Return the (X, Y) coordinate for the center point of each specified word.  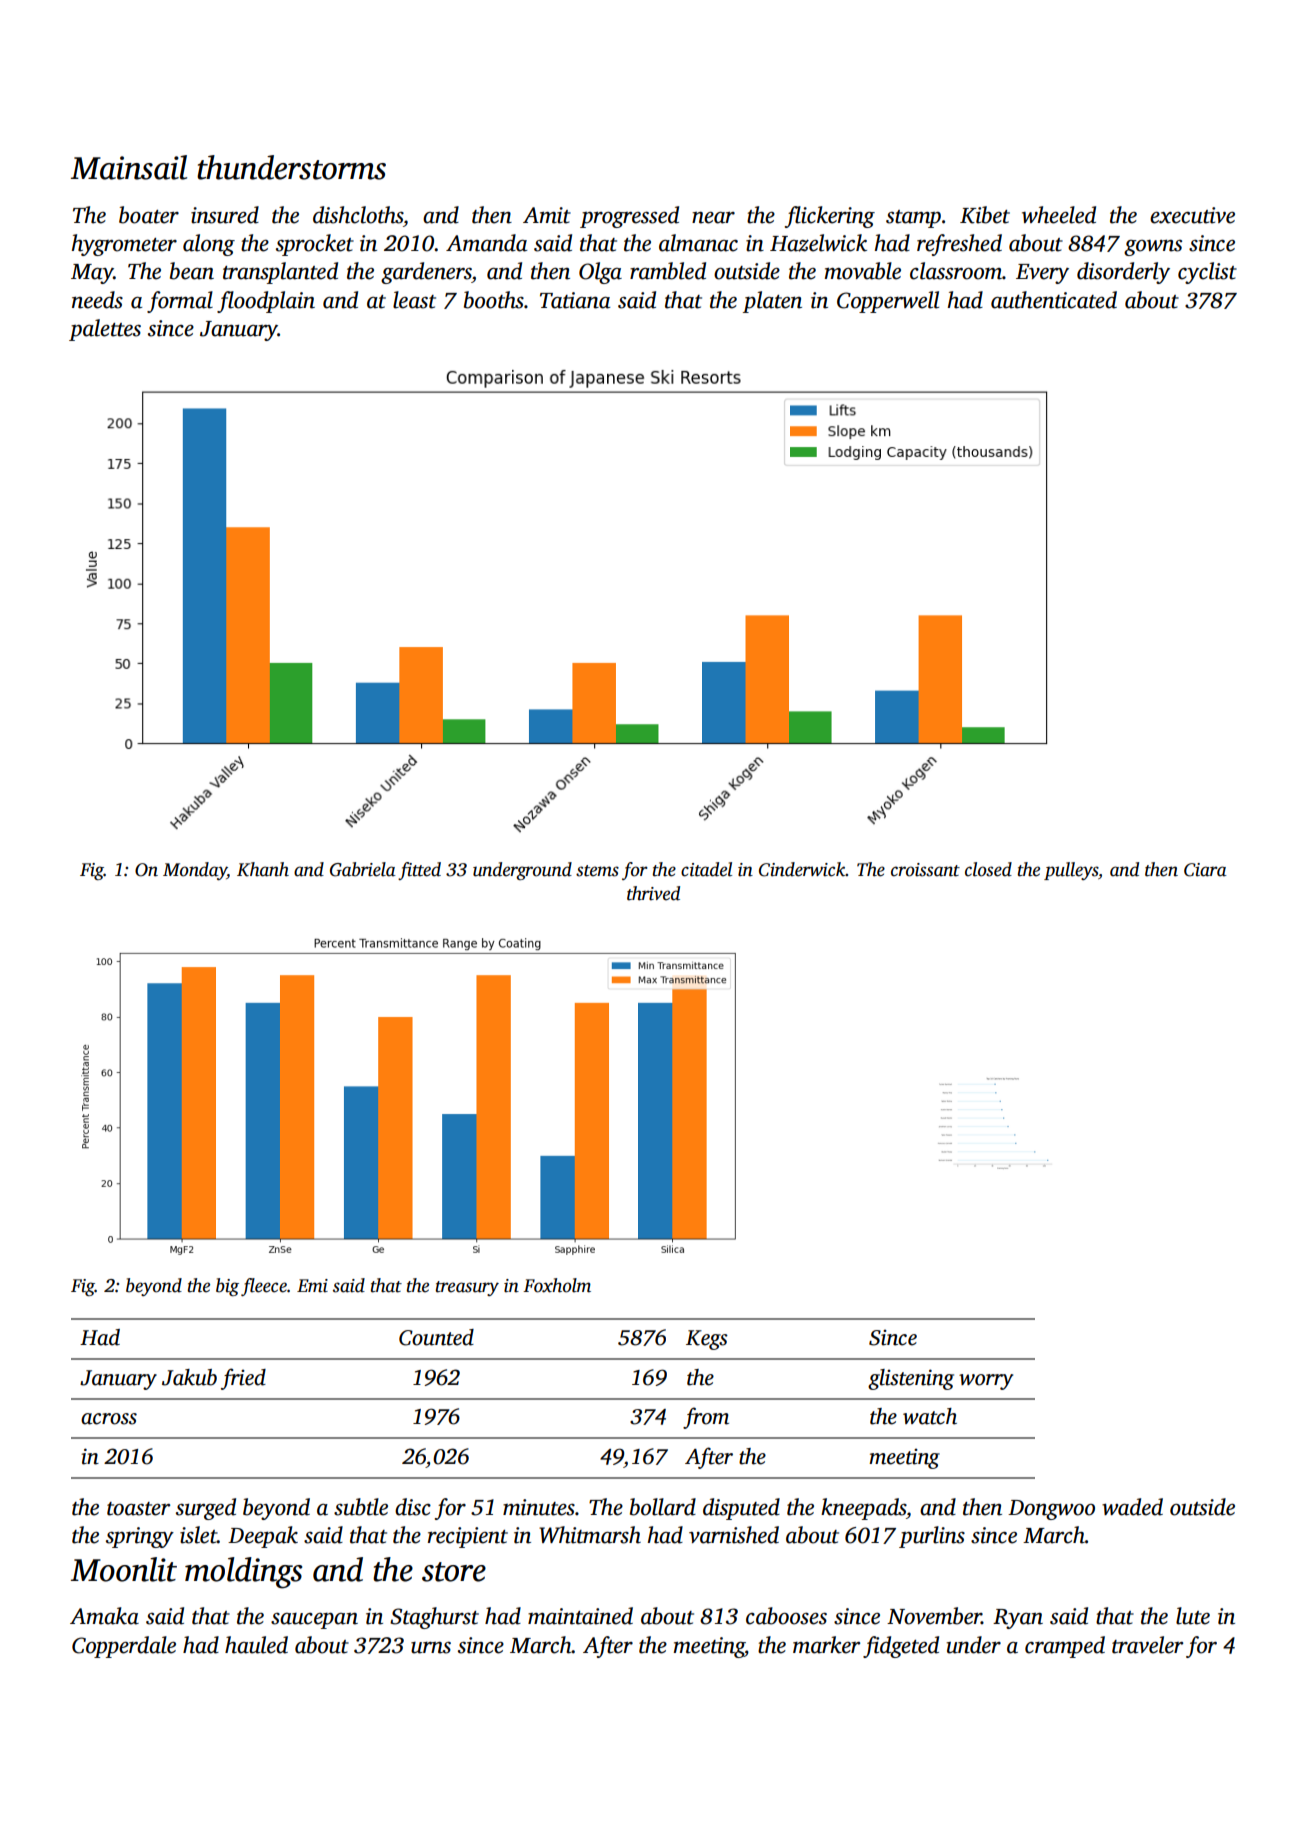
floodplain (266, 302)
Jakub (189, 1377)
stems (597, 871)
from (706, 1418)
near (713, 218)
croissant (925, 870)
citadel (706, 869)
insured (225, 215)
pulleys (1071, 871)
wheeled (1059, 215)
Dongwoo (1051, 1510)
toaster (138, 1509)
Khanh (263, 869)
